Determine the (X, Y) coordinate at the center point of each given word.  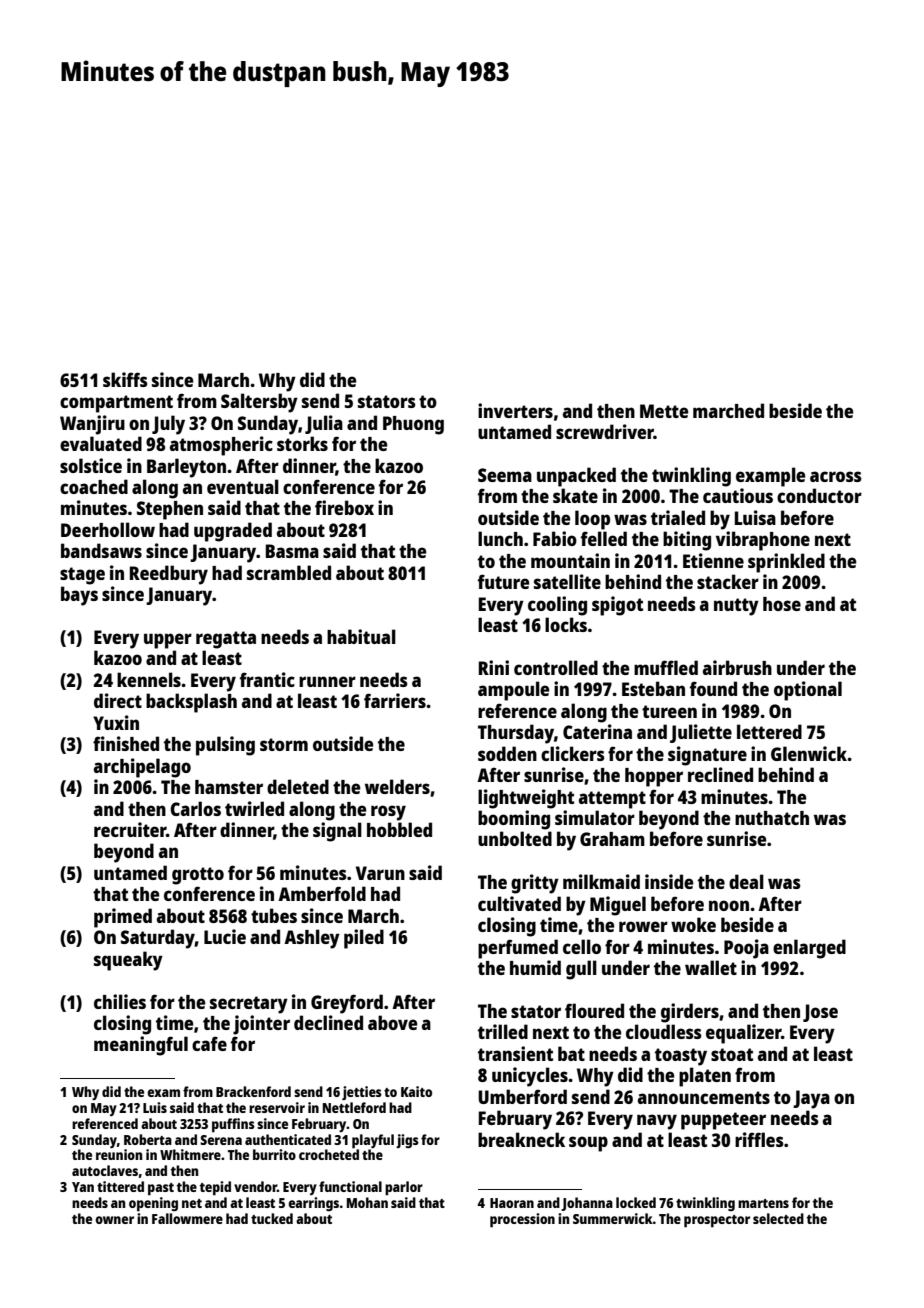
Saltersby (259, 403)
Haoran (512, 1203)
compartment (116, 404)
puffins (233, 1125)
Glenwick (809, 753)
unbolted (515, 838)
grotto (198, 876)
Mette (664, 411)
